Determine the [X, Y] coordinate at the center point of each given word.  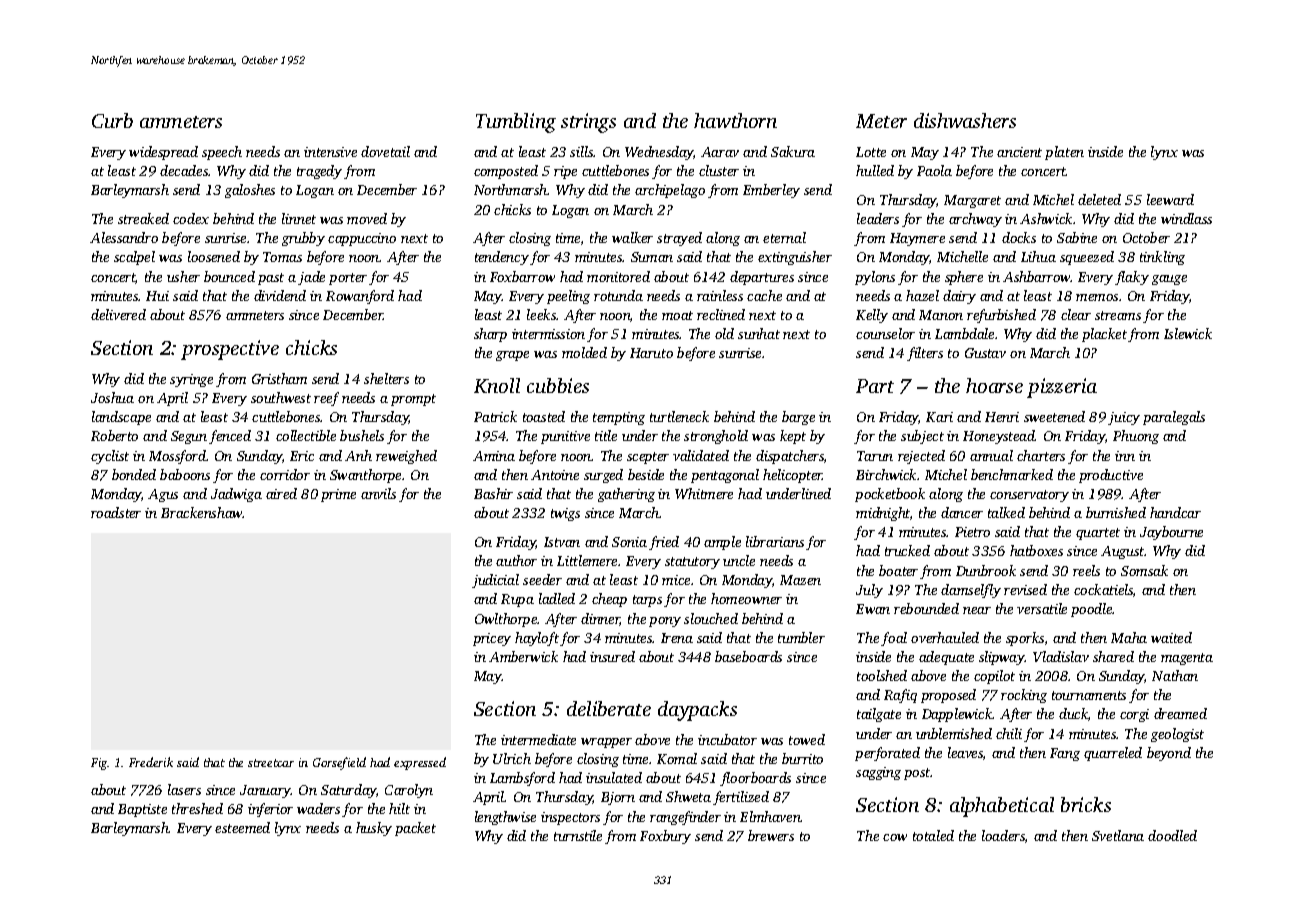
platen [1064, 153]
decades [184, 170]
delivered [118, 314]
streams [1118, 315]
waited [1171, 637]
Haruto [651, 353]
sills [582, 151]
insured [612, 656]
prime [338, 495]
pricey [492, 639]
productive [1111, 476]
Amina [494, 456]
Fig [99, 764]
